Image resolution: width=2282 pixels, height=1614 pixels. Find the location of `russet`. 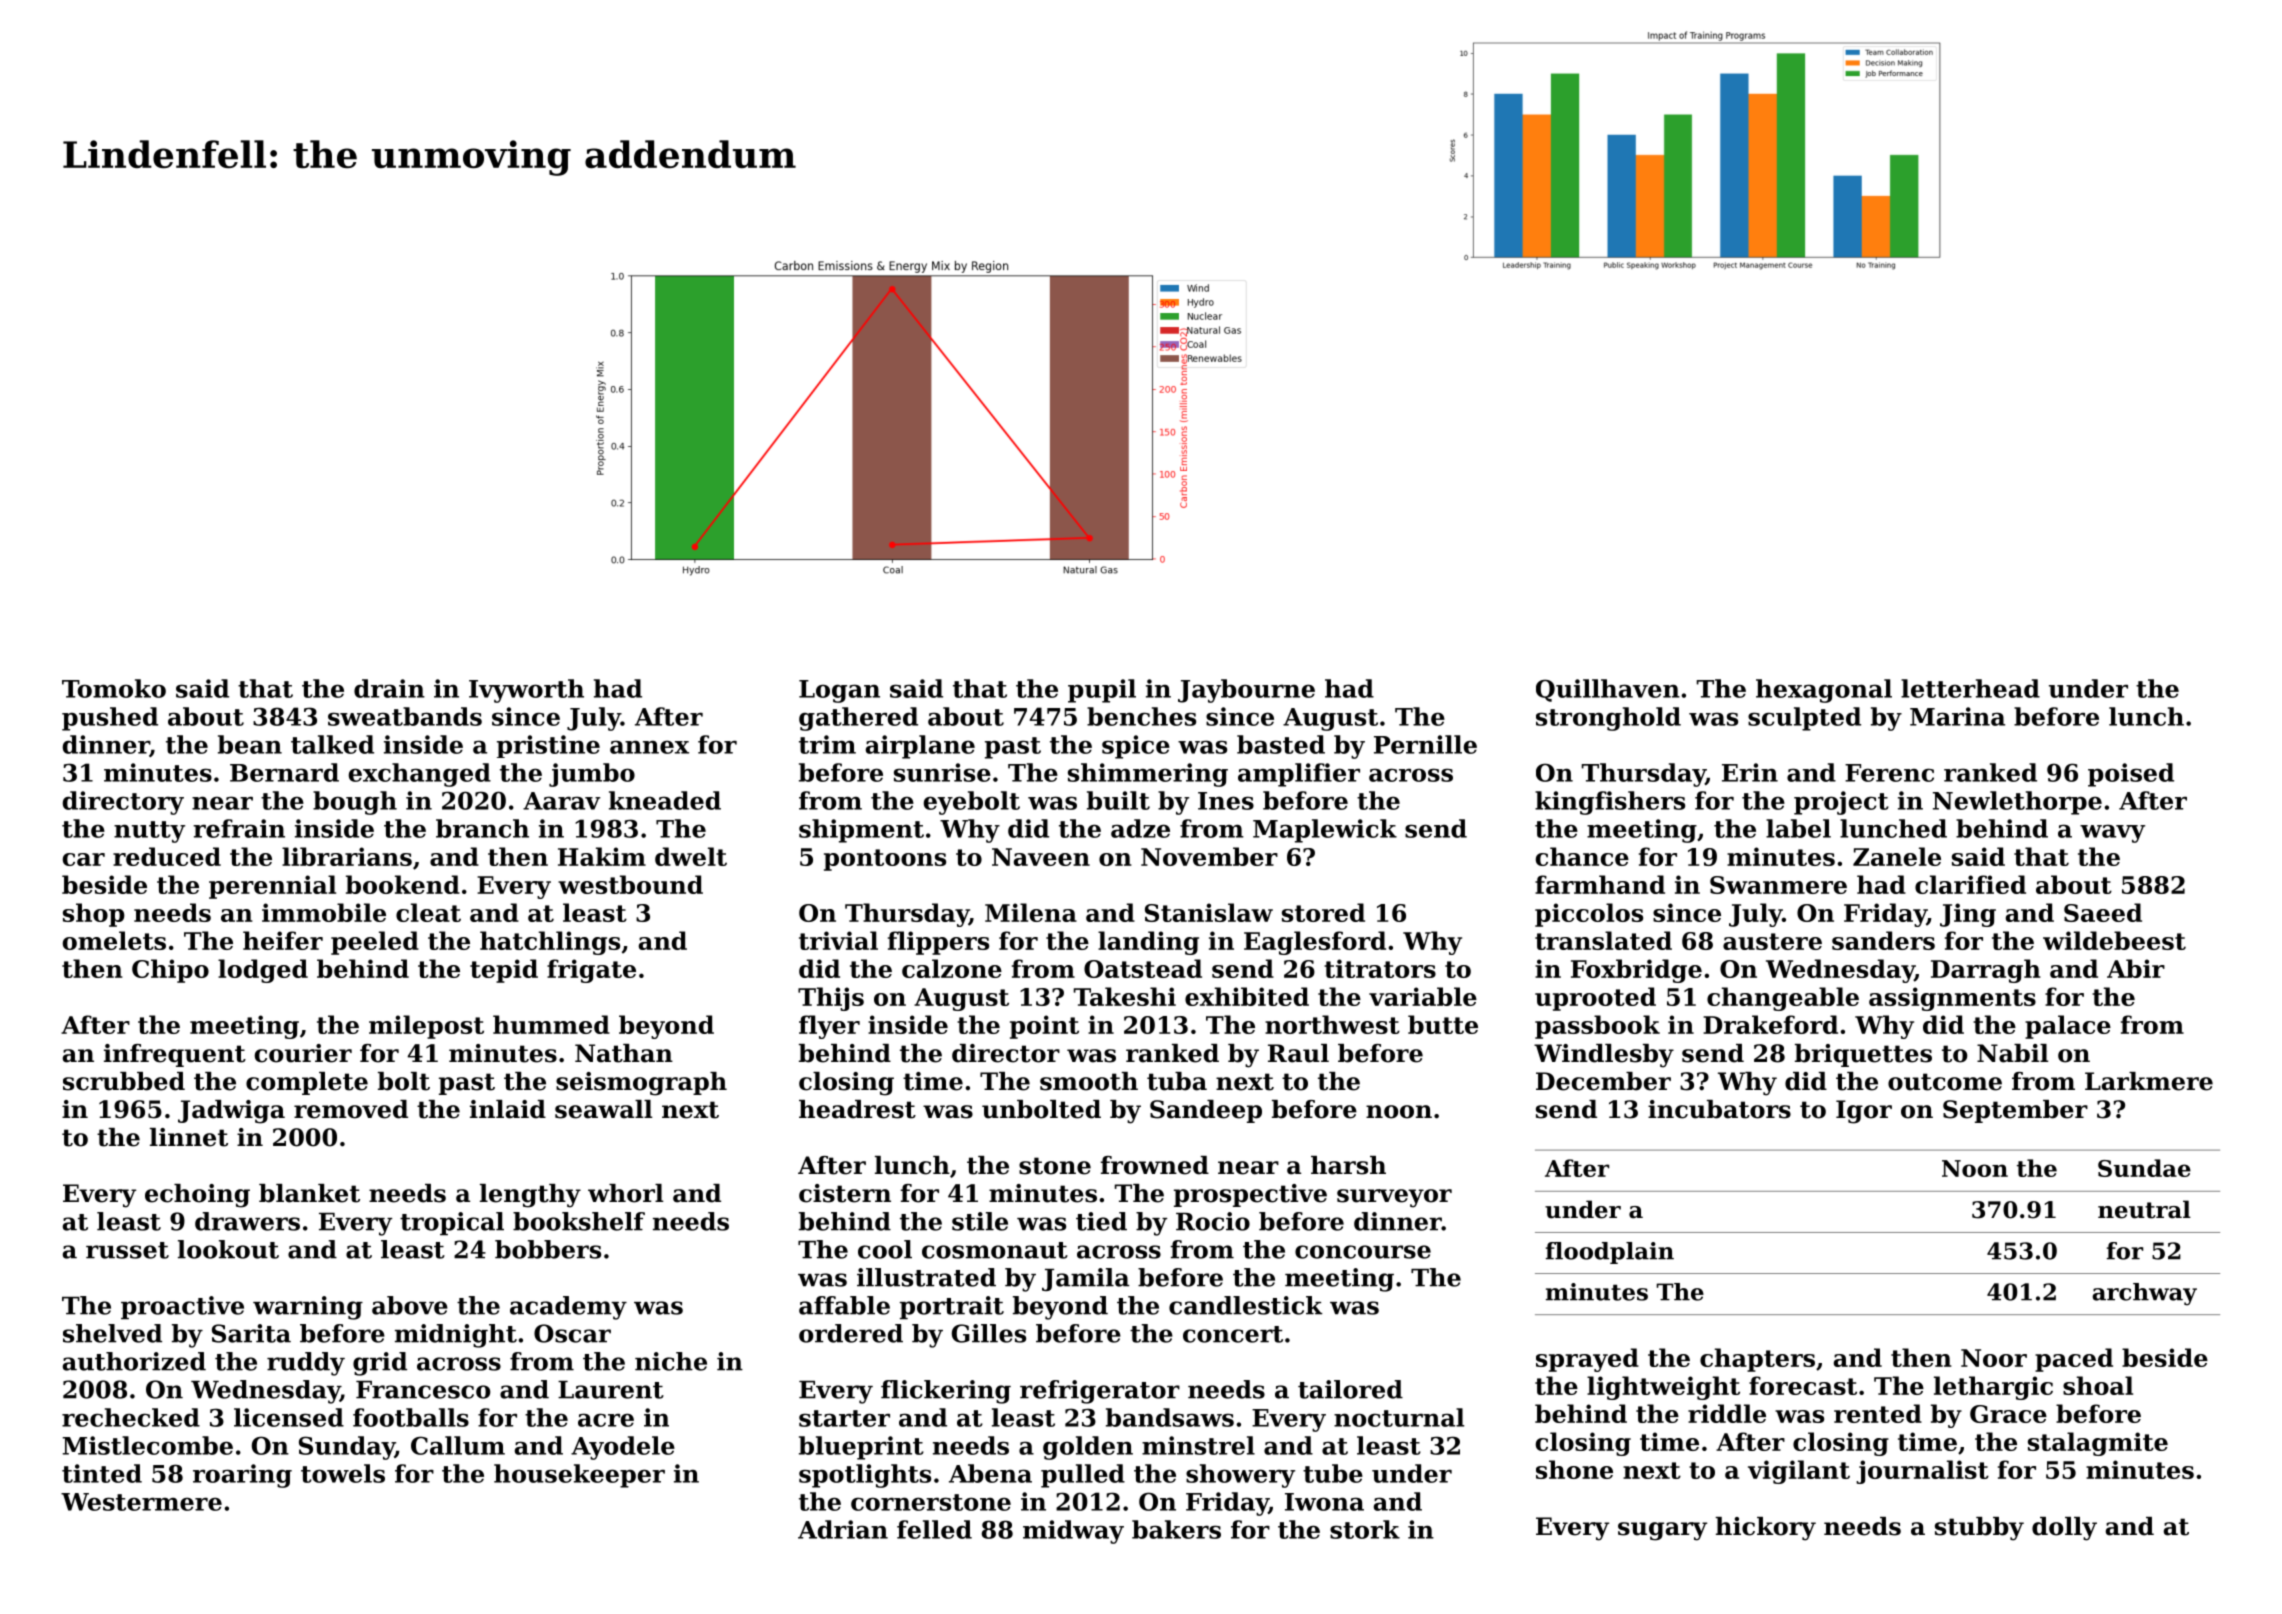

russet is located at coordinates (127, 1250).
